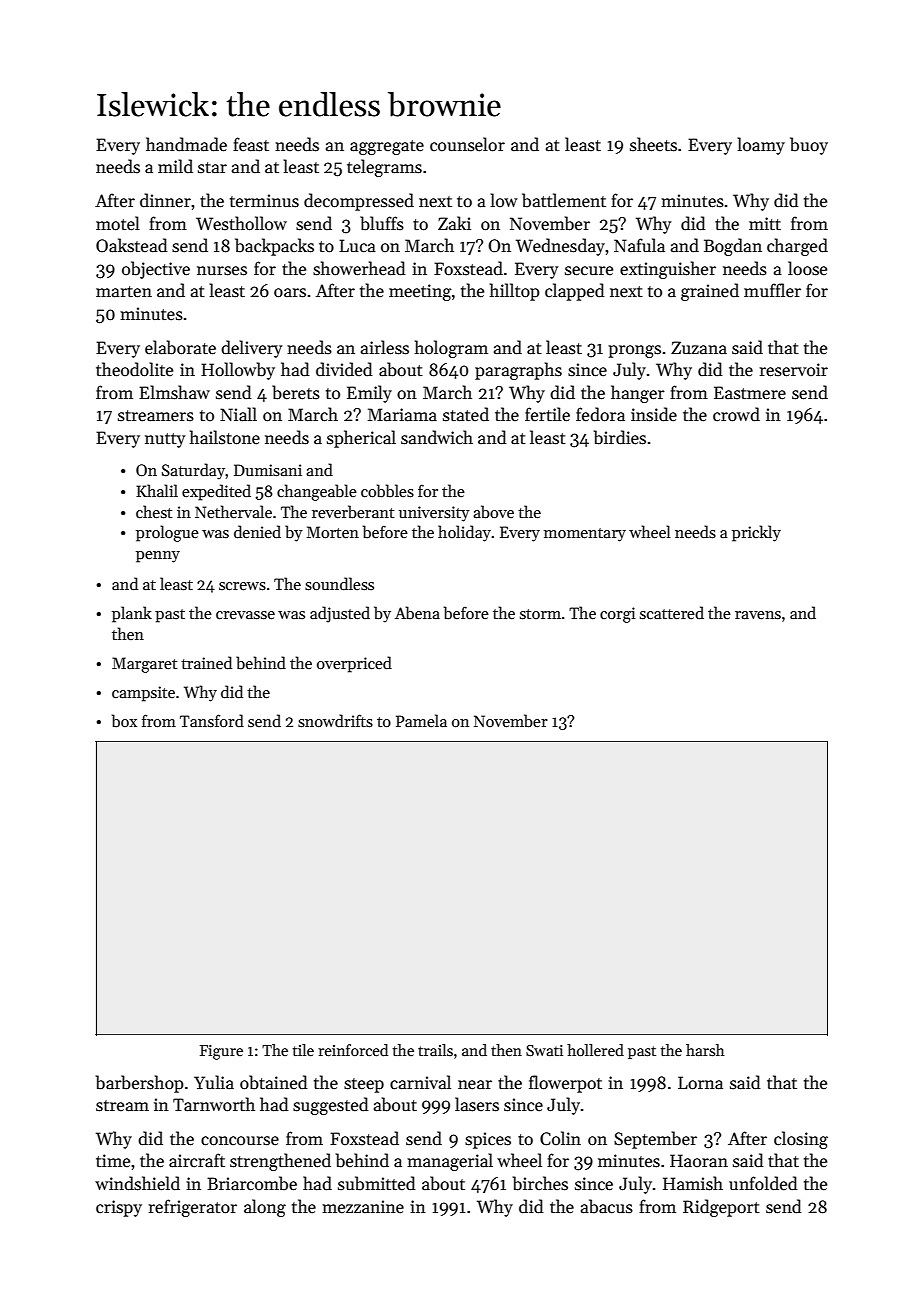  What do you see at coordinates (736, 414) in the image?
I see `crowd` at bounding box center [736, 414].
